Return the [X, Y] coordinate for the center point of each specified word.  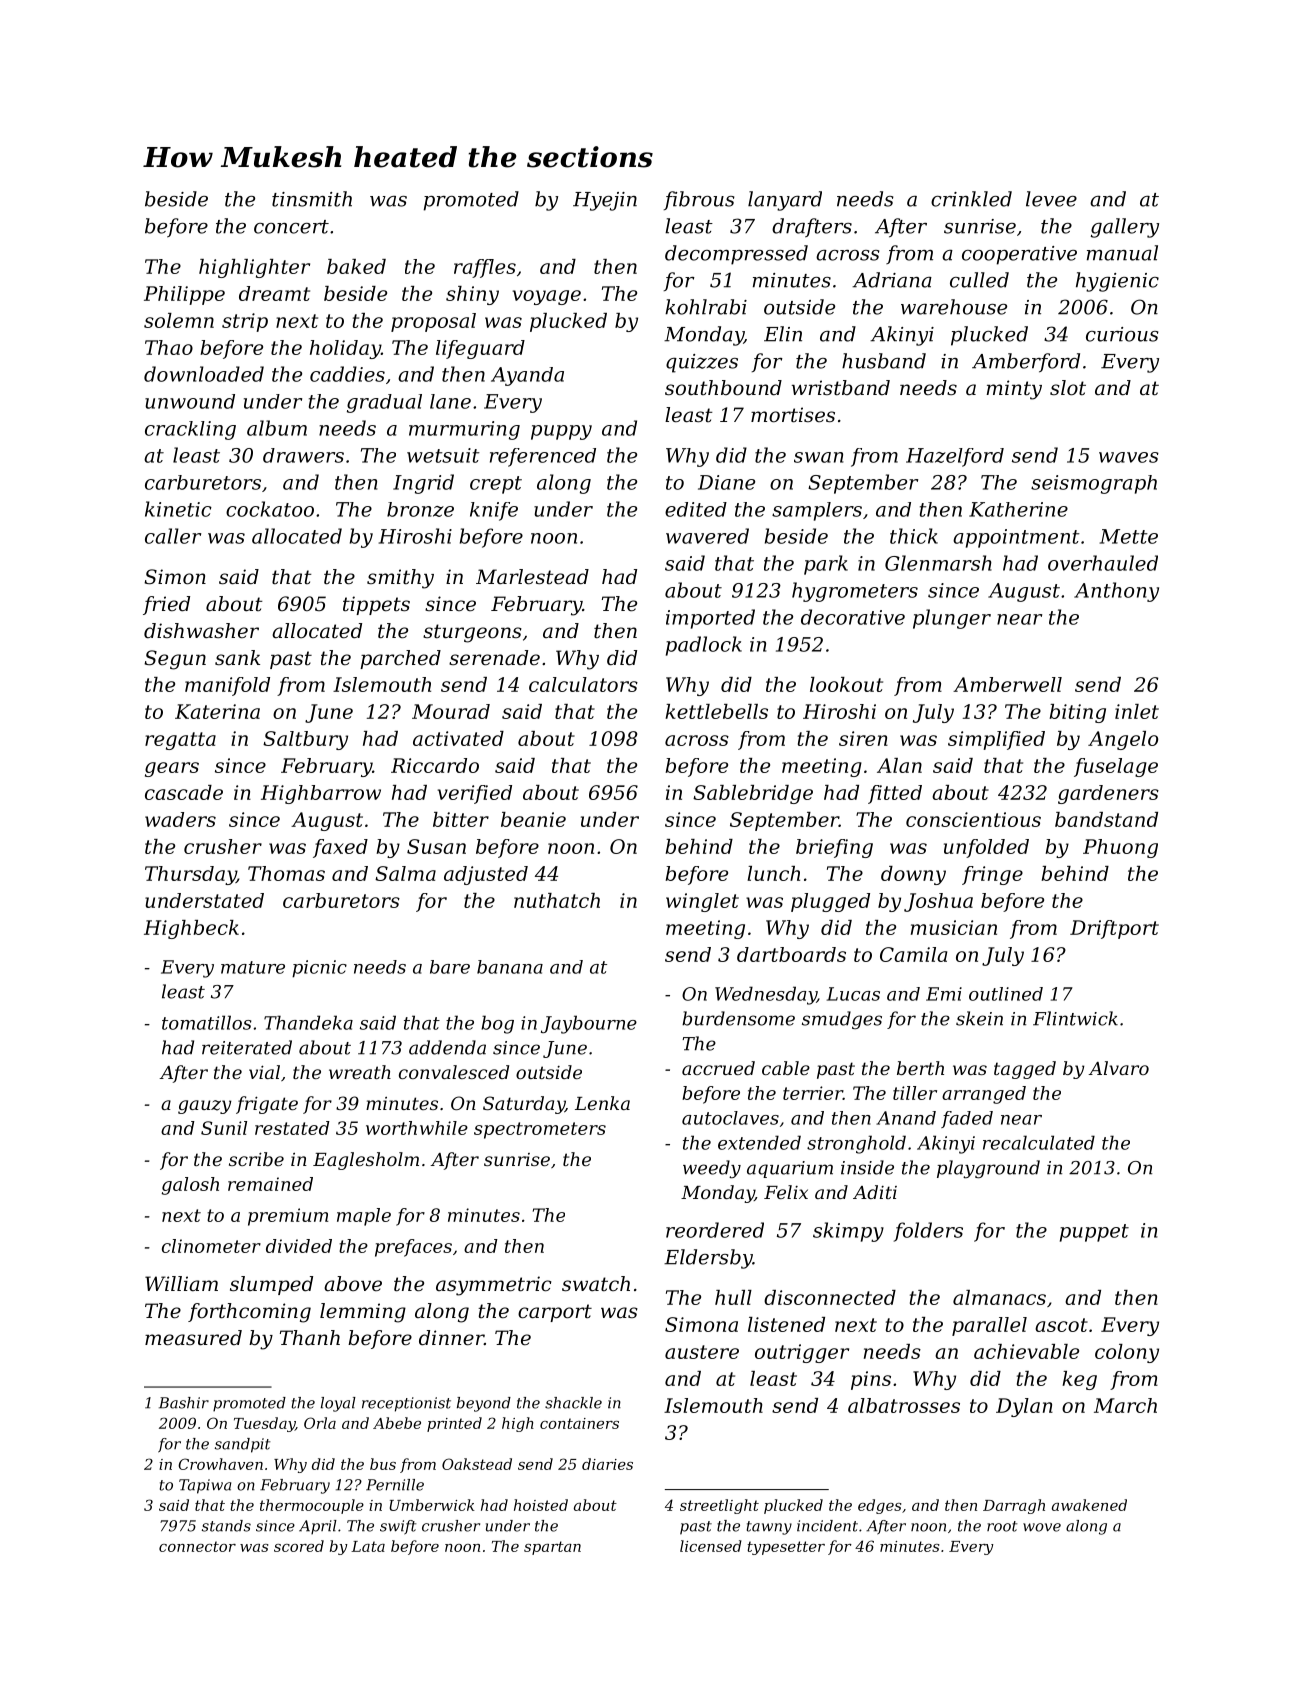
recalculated [1039, 1142]
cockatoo [270, 509]
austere [702, 1352]
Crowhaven [220, 1464]
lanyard [785, 201]
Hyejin [605, 201]
